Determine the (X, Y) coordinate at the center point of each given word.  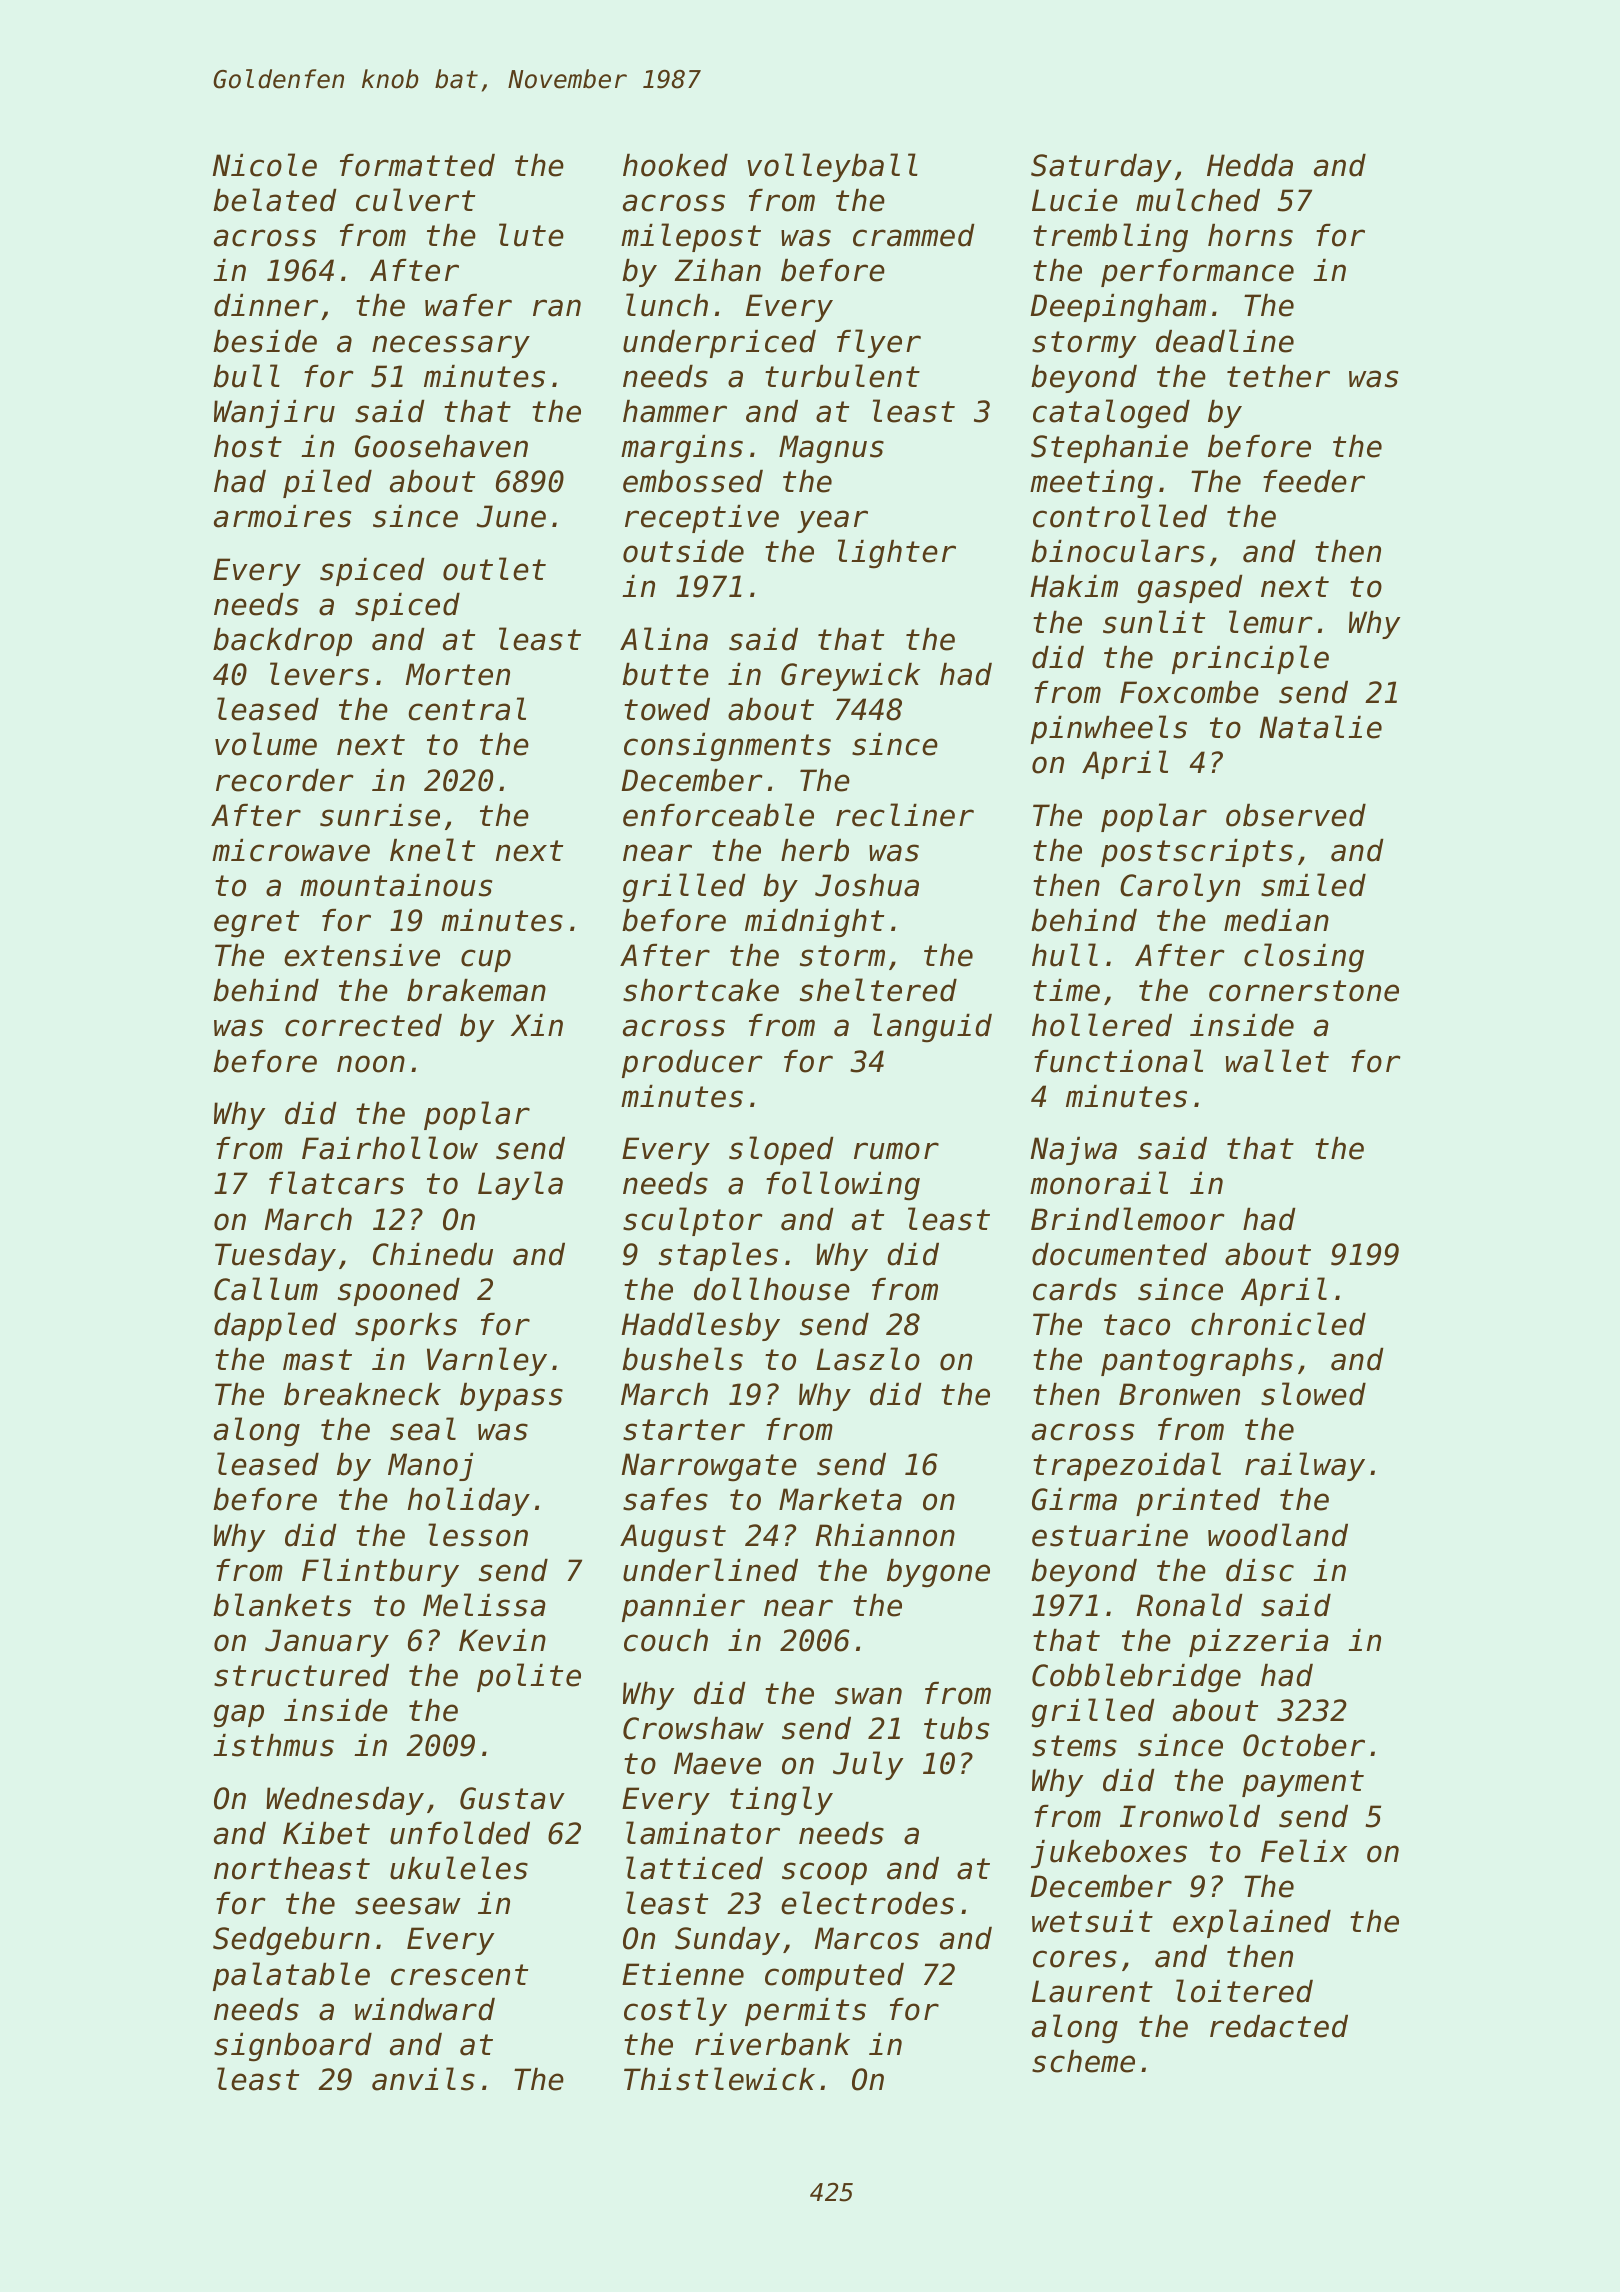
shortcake (701, 990)
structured (301, 1675)
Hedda (1250, 165)
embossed (693, 481)
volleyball (832, 167)
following (843, 1186)
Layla (520, 1185)
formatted (417, 165)
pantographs (1197, 1362)
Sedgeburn (291, 1941)
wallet (1277, 1061)
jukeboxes (1109, 1854)
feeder (1314, 481)
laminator (703, 1833)
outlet (494, 569)
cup (486, 960)
